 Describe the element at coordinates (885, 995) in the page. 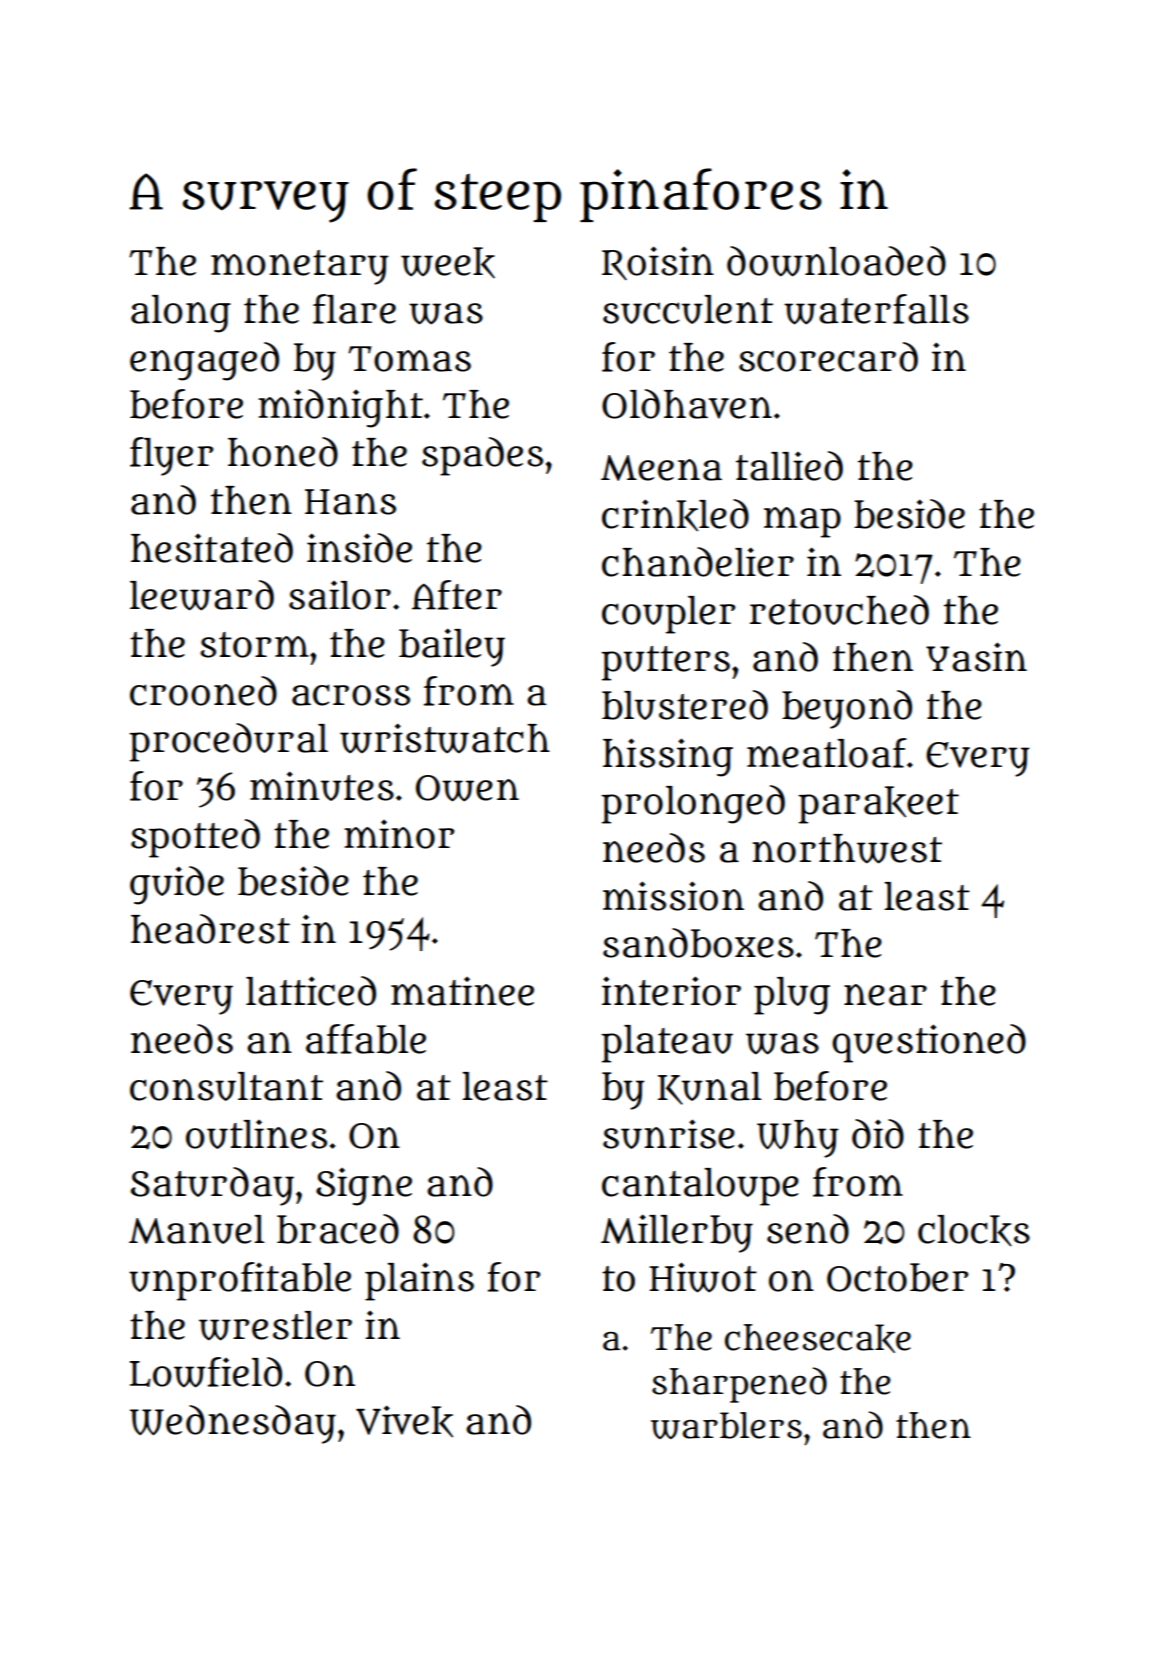

I see `near` at that location.
